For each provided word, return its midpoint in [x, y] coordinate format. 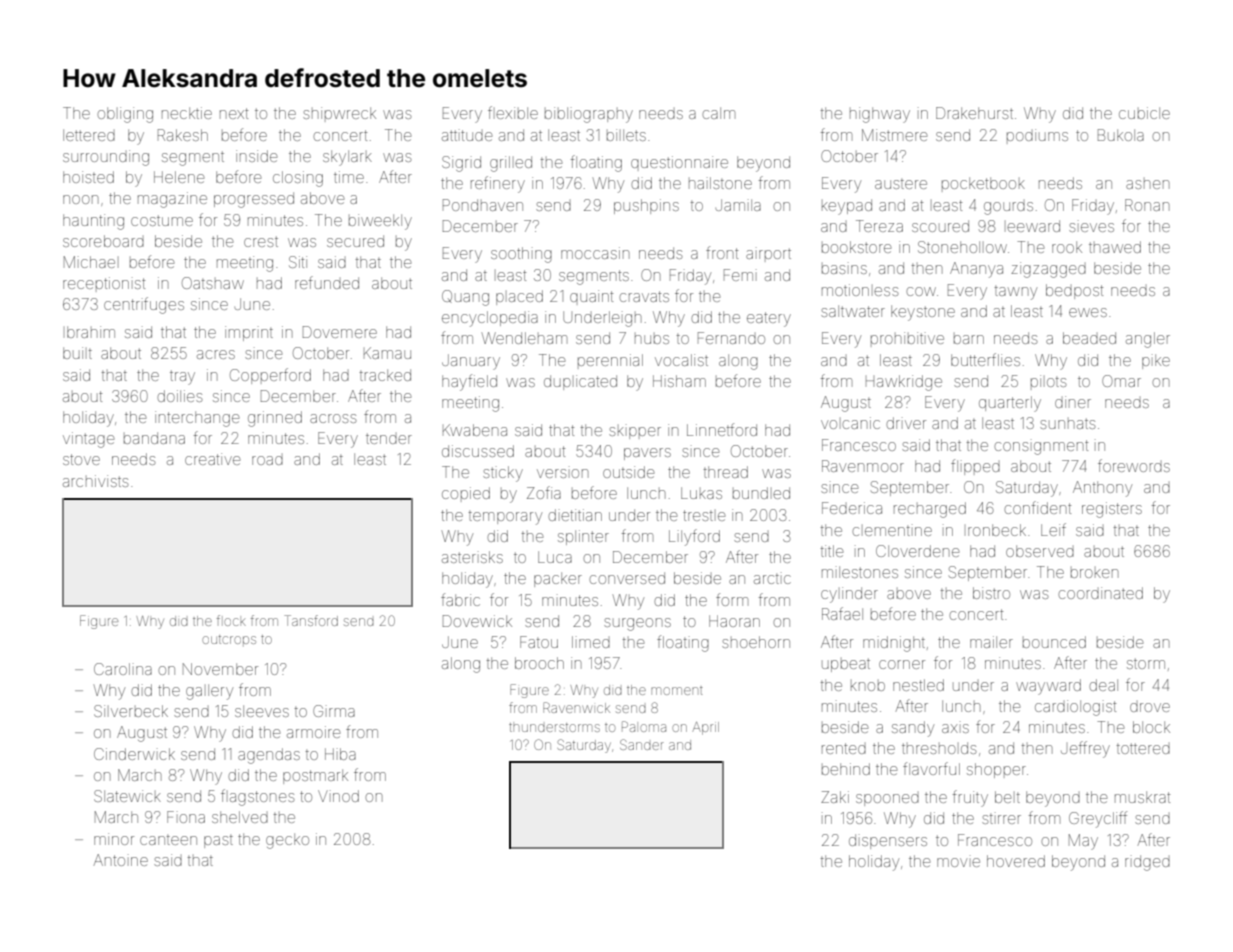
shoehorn [756, 642]
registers [1112, 510]
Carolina [123, 669]
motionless [860, 290]
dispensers [888, 841]
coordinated [1100, 593]
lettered [89, 135]
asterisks [472, 557]
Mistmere [894, 135]
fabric [460, 599]
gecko [287, 841]
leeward [1032, 226]
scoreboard [103, 241]
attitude [467, 135]
